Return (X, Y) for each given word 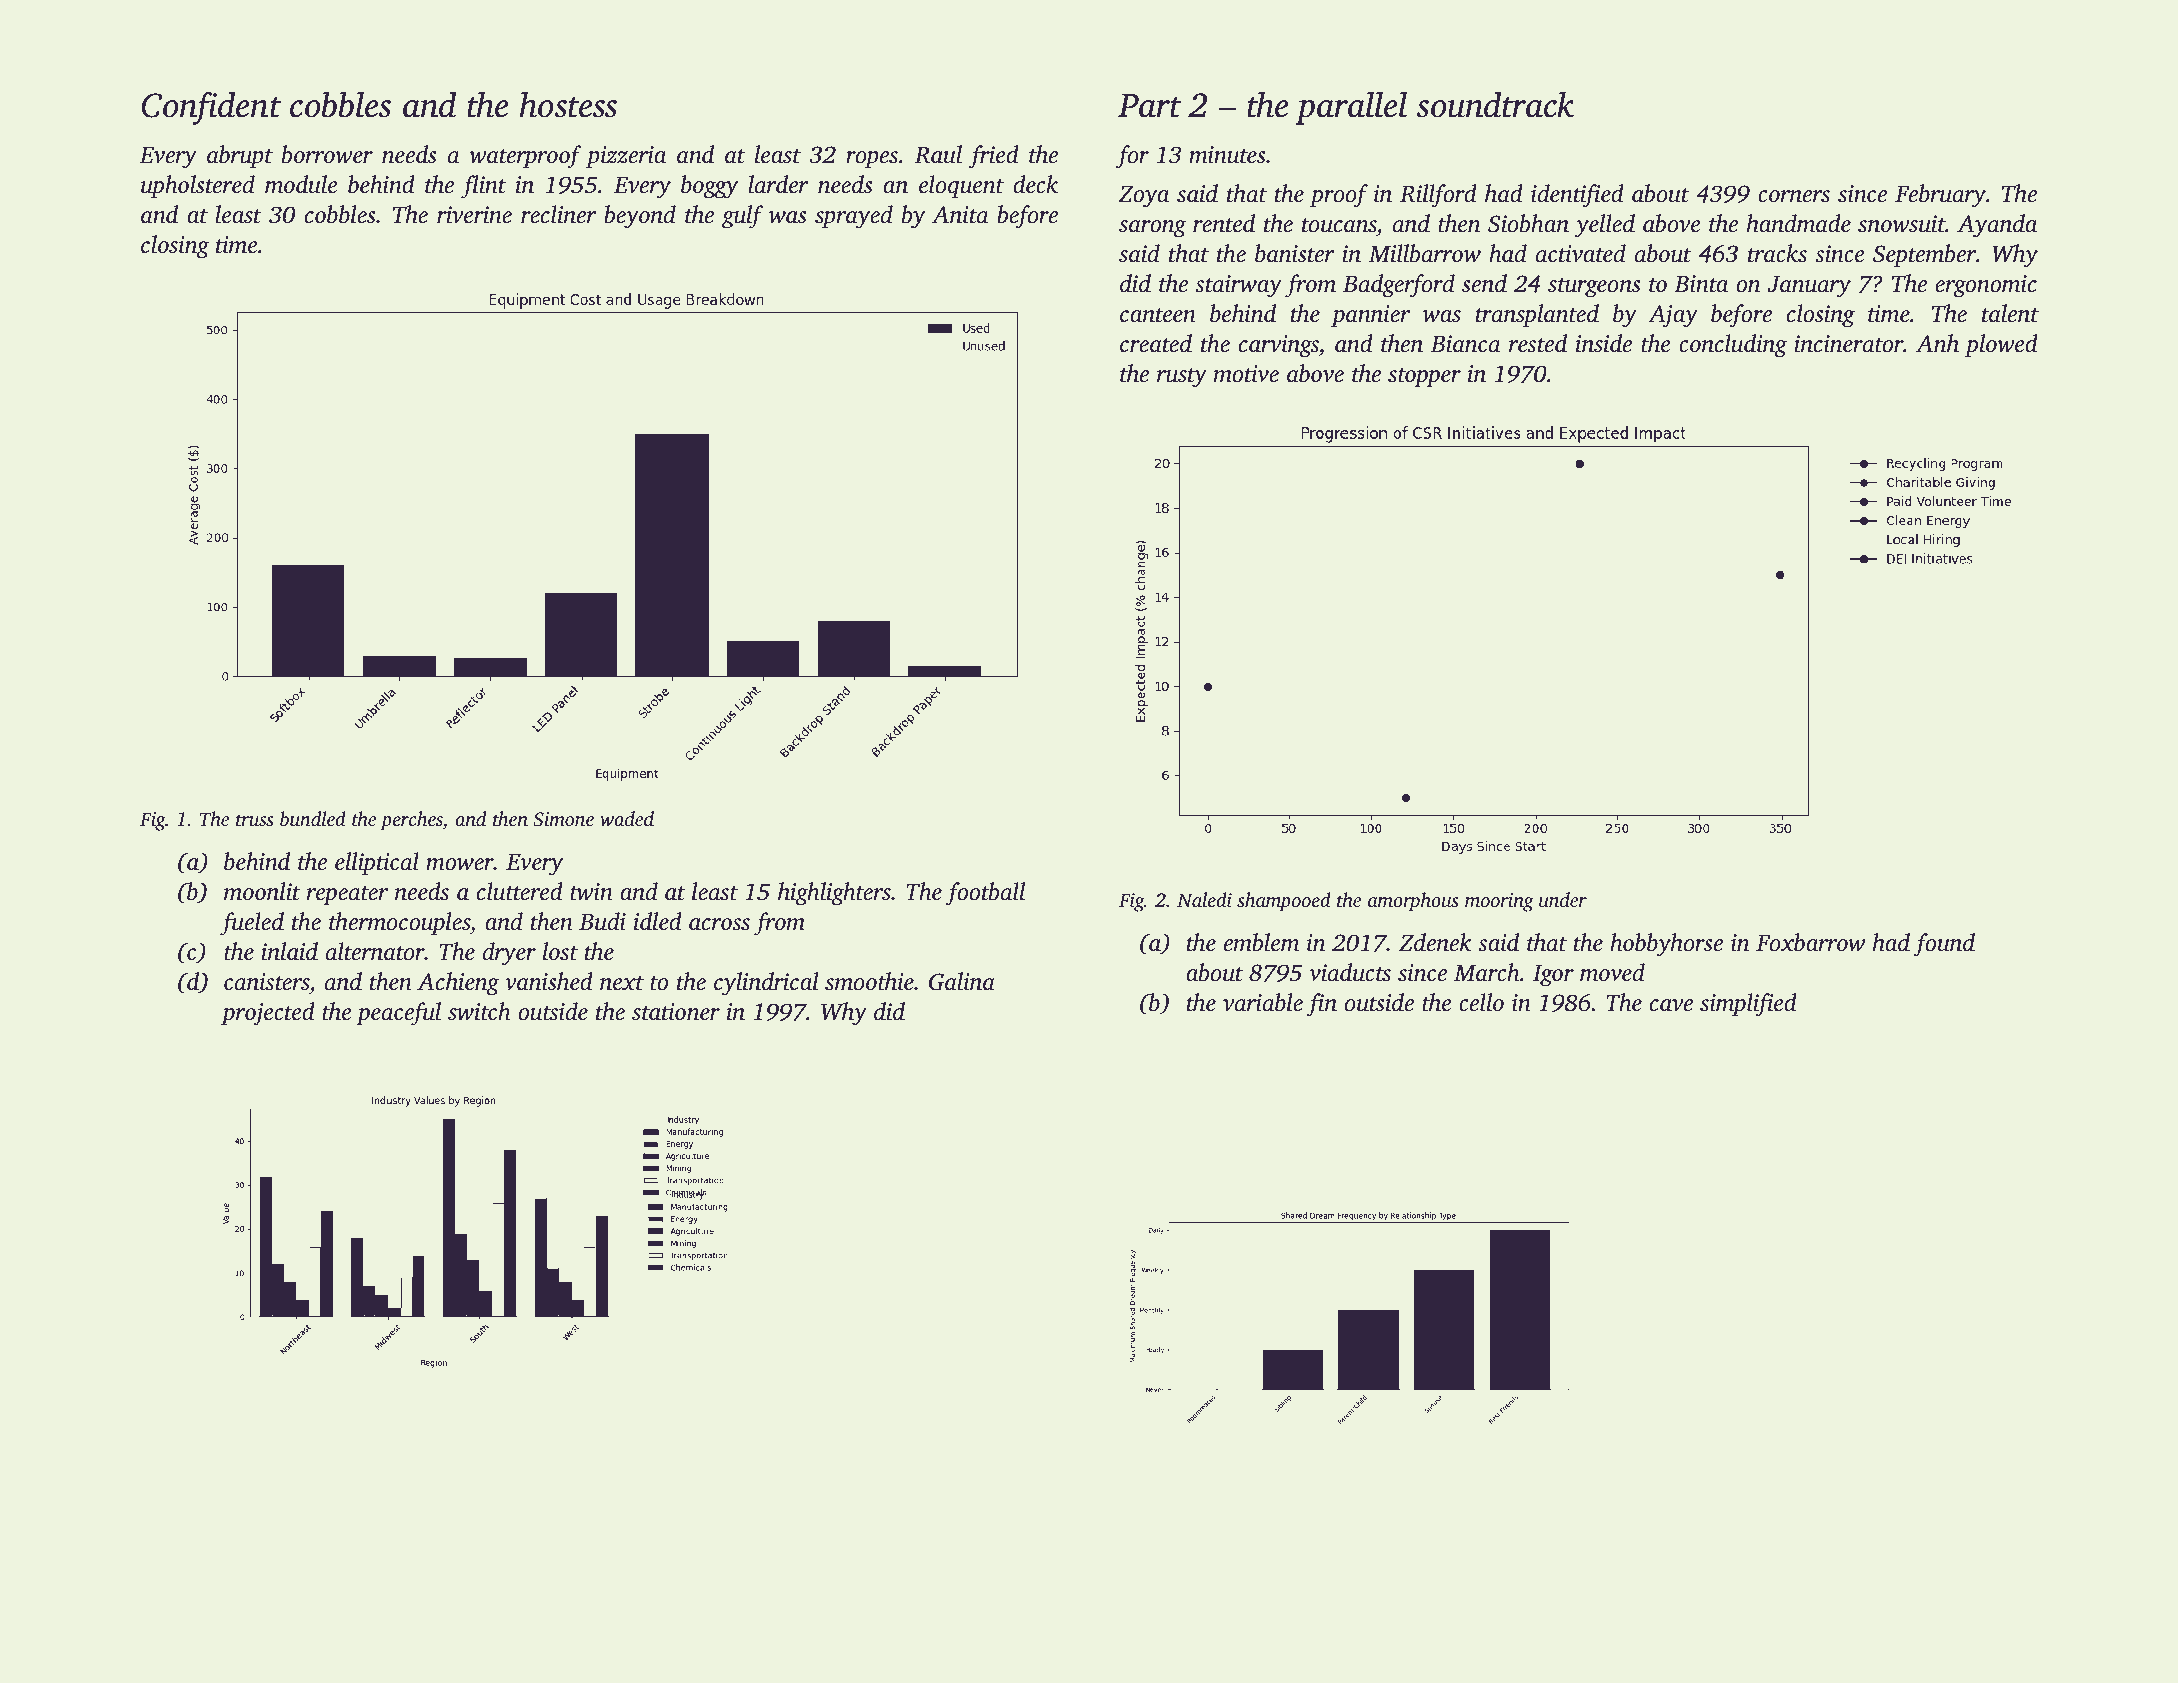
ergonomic (1986, 286)
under (1563, 899)
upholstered (198, 187)
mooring (1499, 902)
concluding (1733, 346)
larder (778, 184)
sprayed (854, 217)
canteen (1158, 315)
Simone (563, 819)
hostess (568, 104)
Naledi (1204, 899)
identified (1577, 196)
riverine (474, 215)
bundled (313, 818)
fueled (252, 924)
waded (627, 819)
